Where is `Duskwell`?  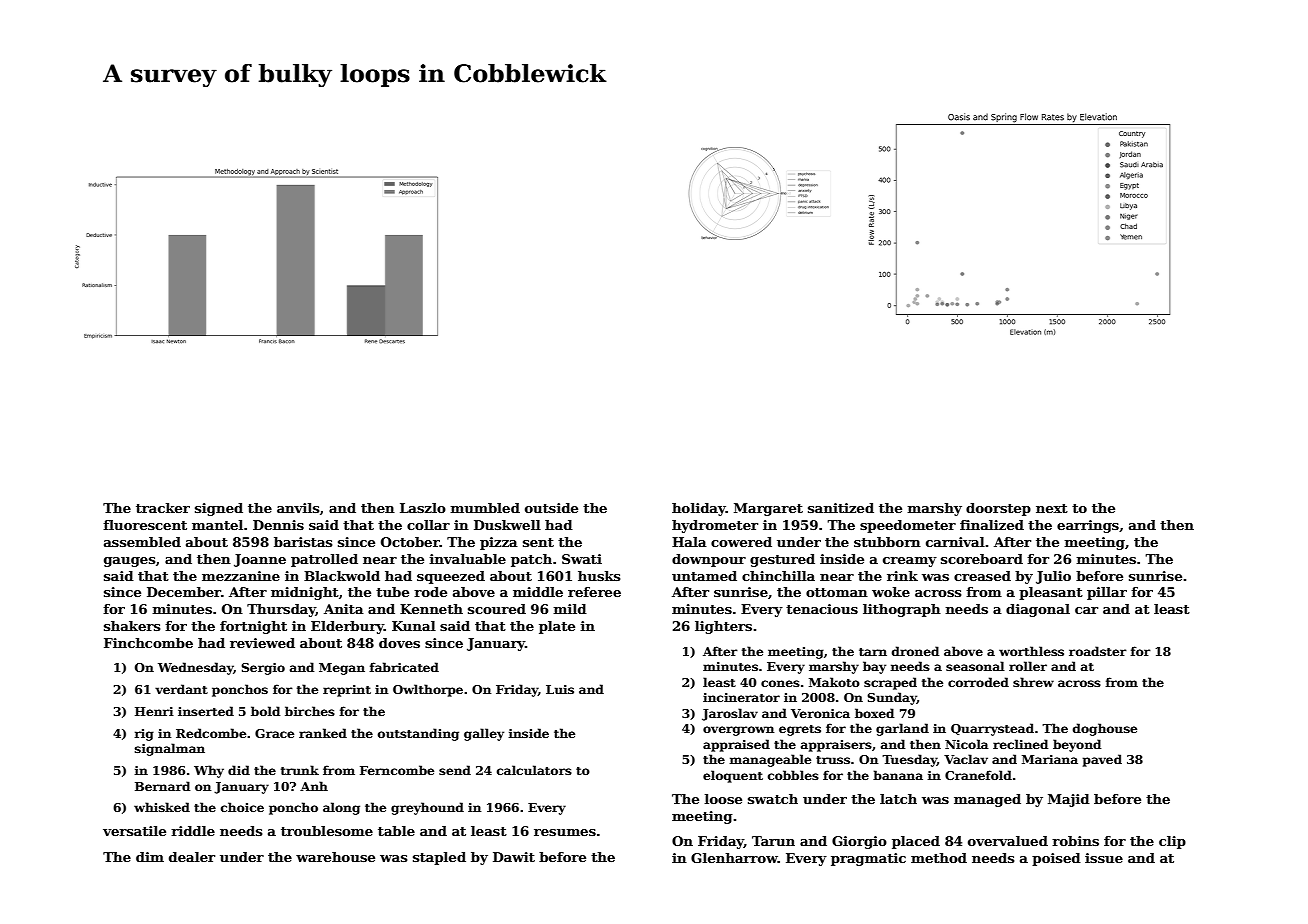
Duskwell is located at coordinates (507, 525).
